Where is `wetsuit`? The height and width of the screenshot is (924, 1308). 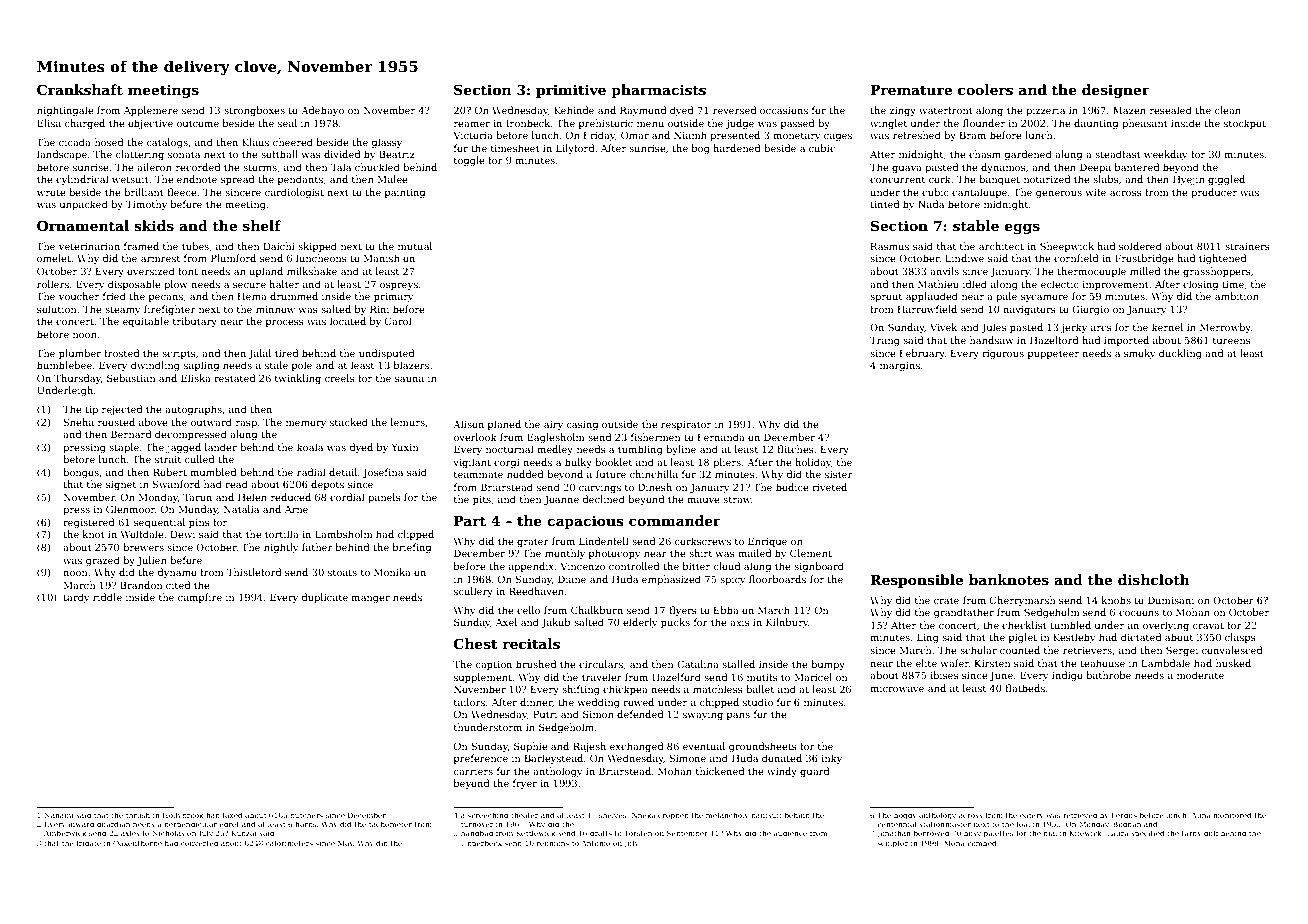
wetsuit is located at coordinates (130, 179).
